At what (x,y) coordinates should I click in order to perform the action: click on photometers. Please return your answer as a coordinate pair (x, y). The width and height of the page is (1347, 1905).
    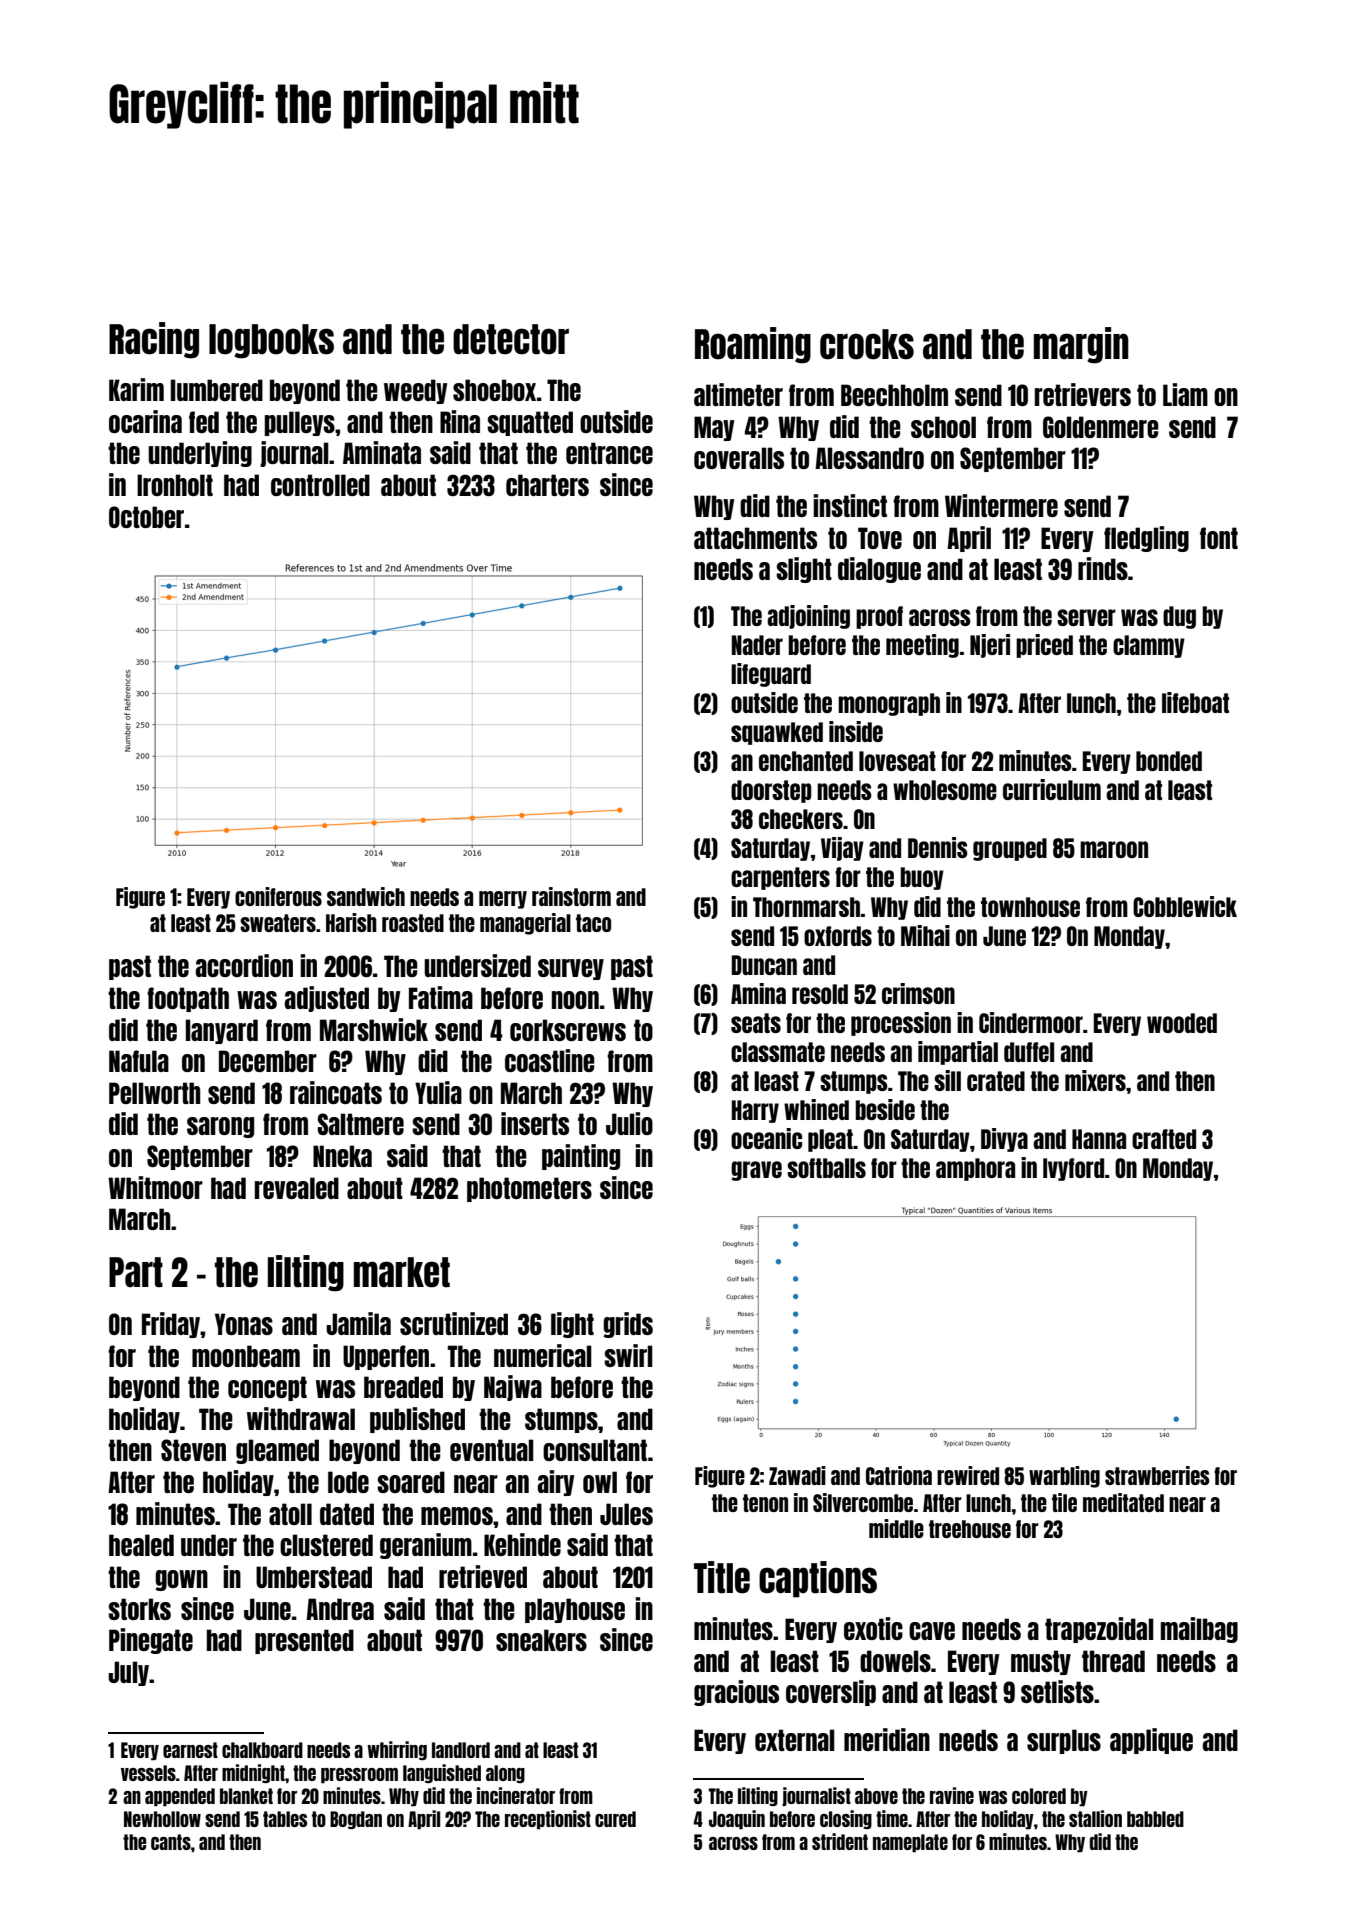
    Looking at the image, I should click on (529, 1189).
